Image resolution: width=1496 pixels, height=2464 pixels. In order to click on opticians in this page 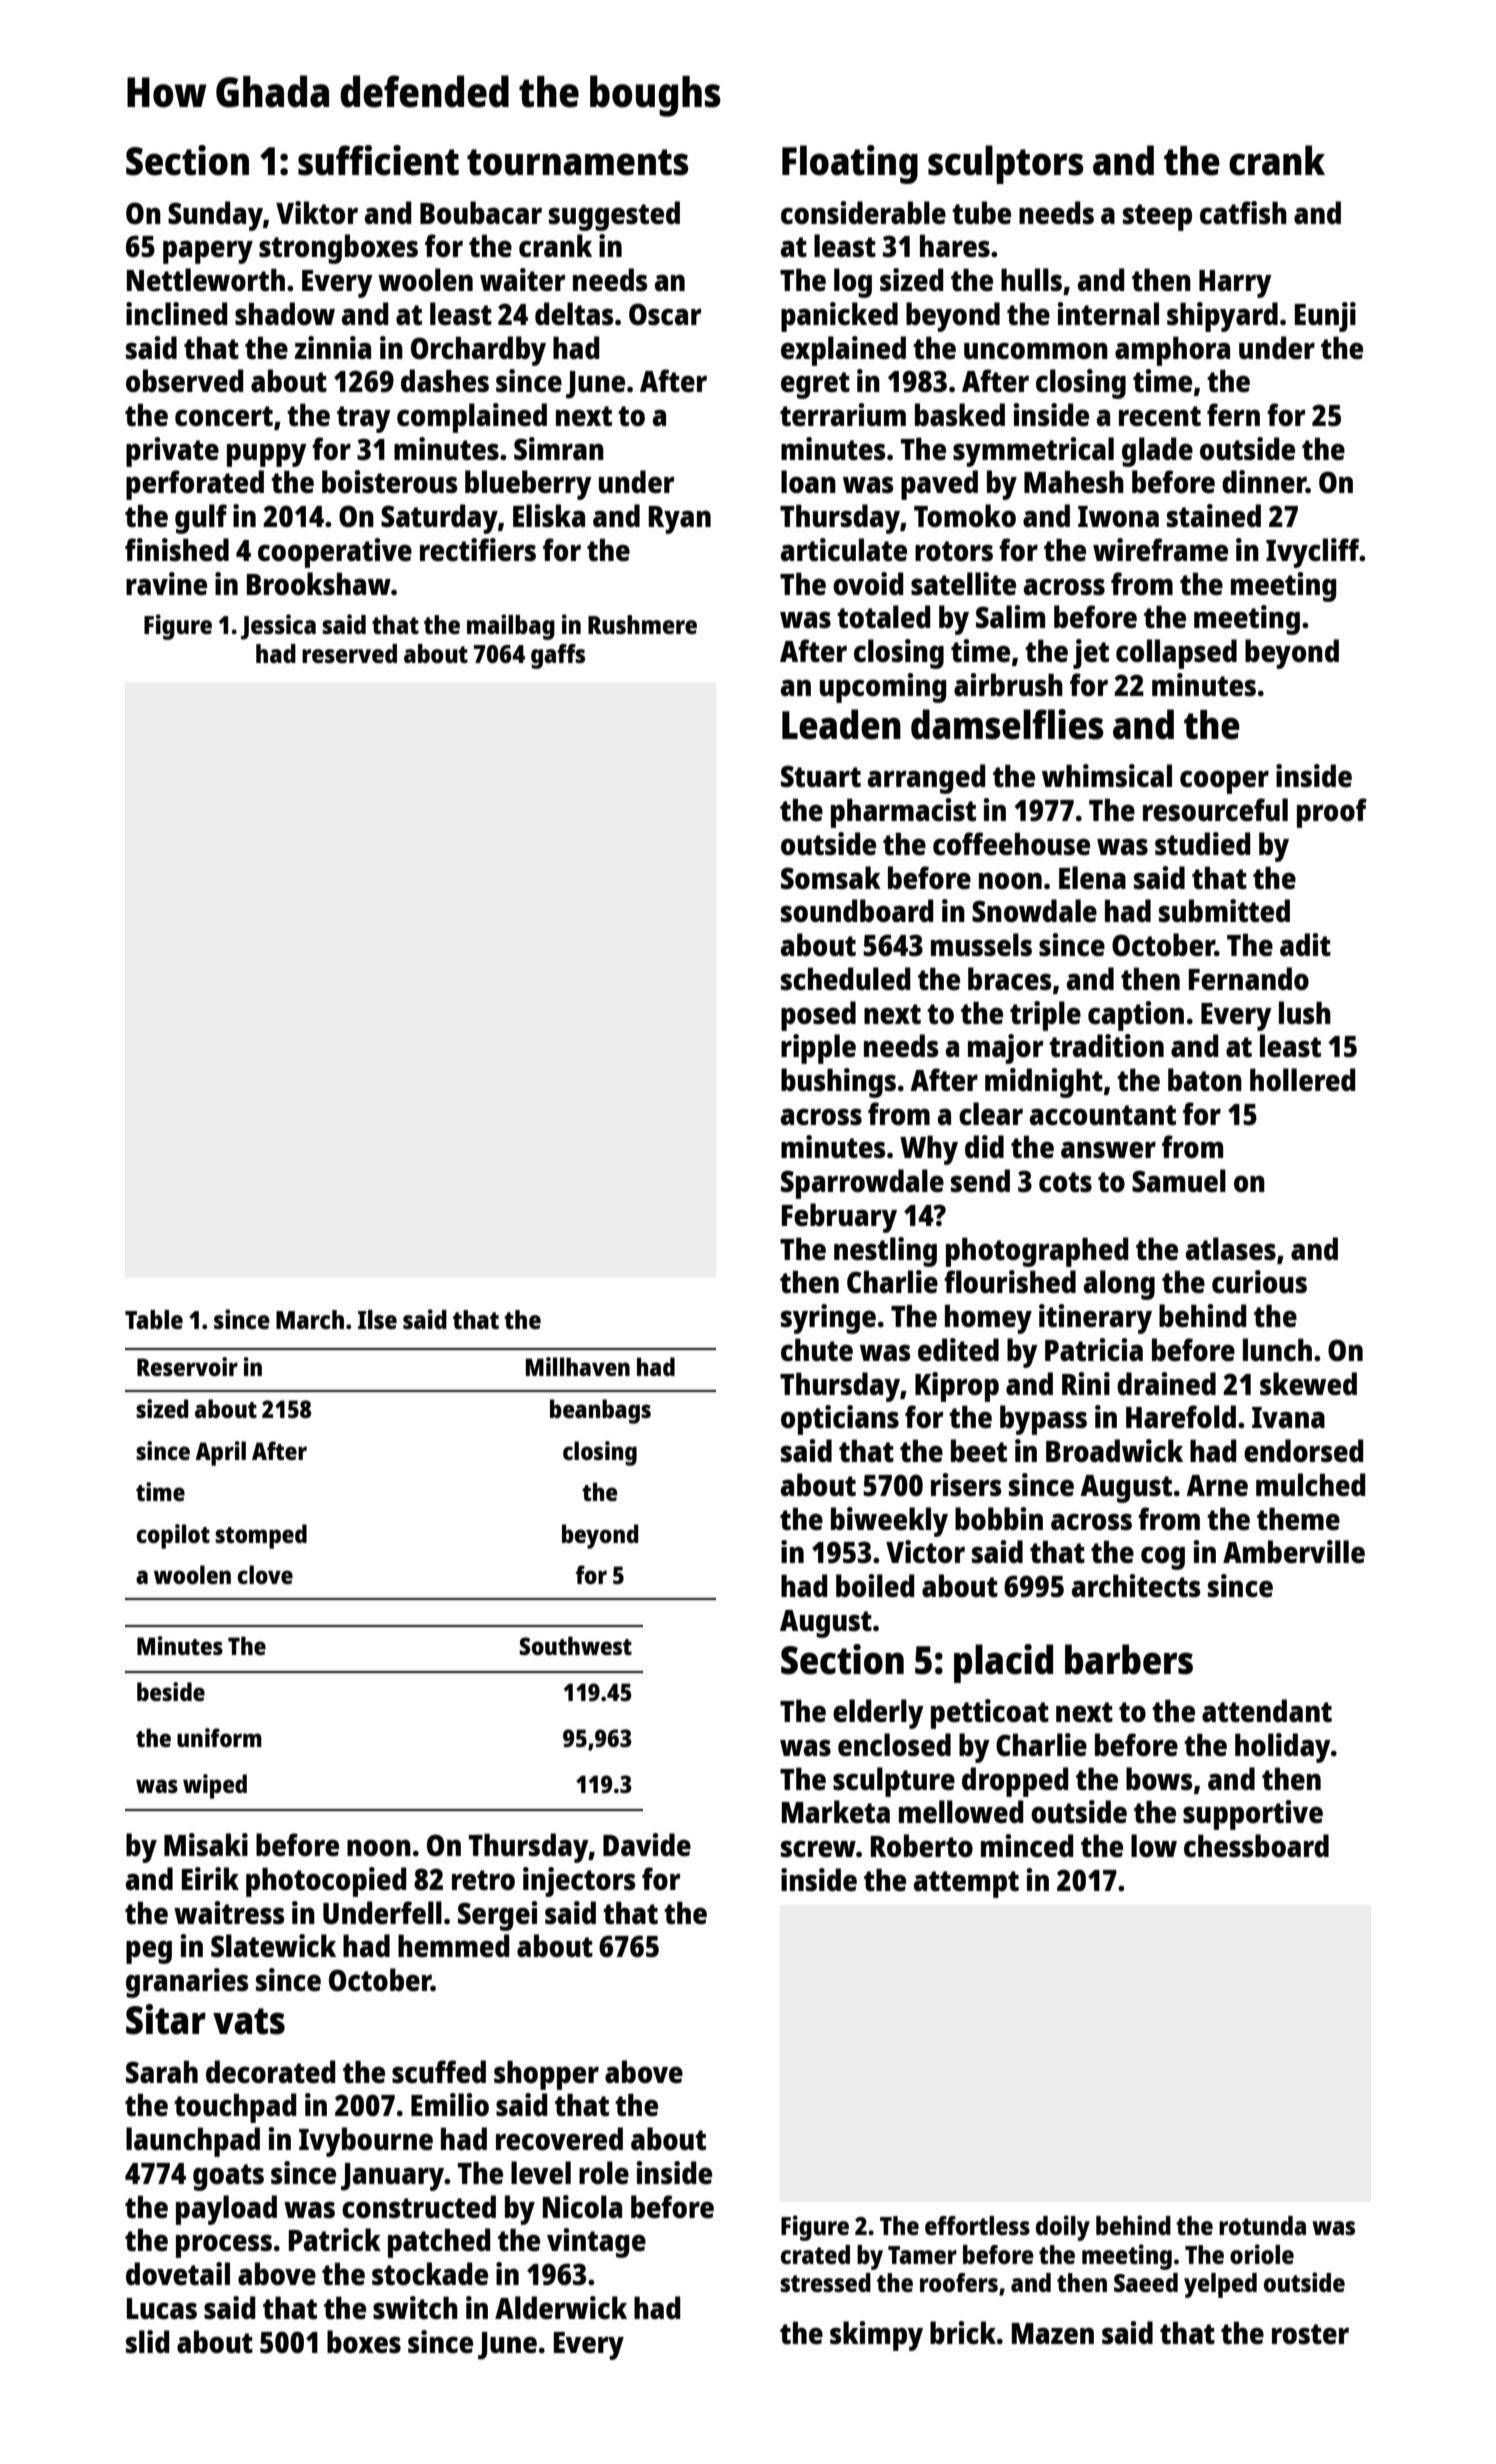, I will do `click(840, 1420)`.
